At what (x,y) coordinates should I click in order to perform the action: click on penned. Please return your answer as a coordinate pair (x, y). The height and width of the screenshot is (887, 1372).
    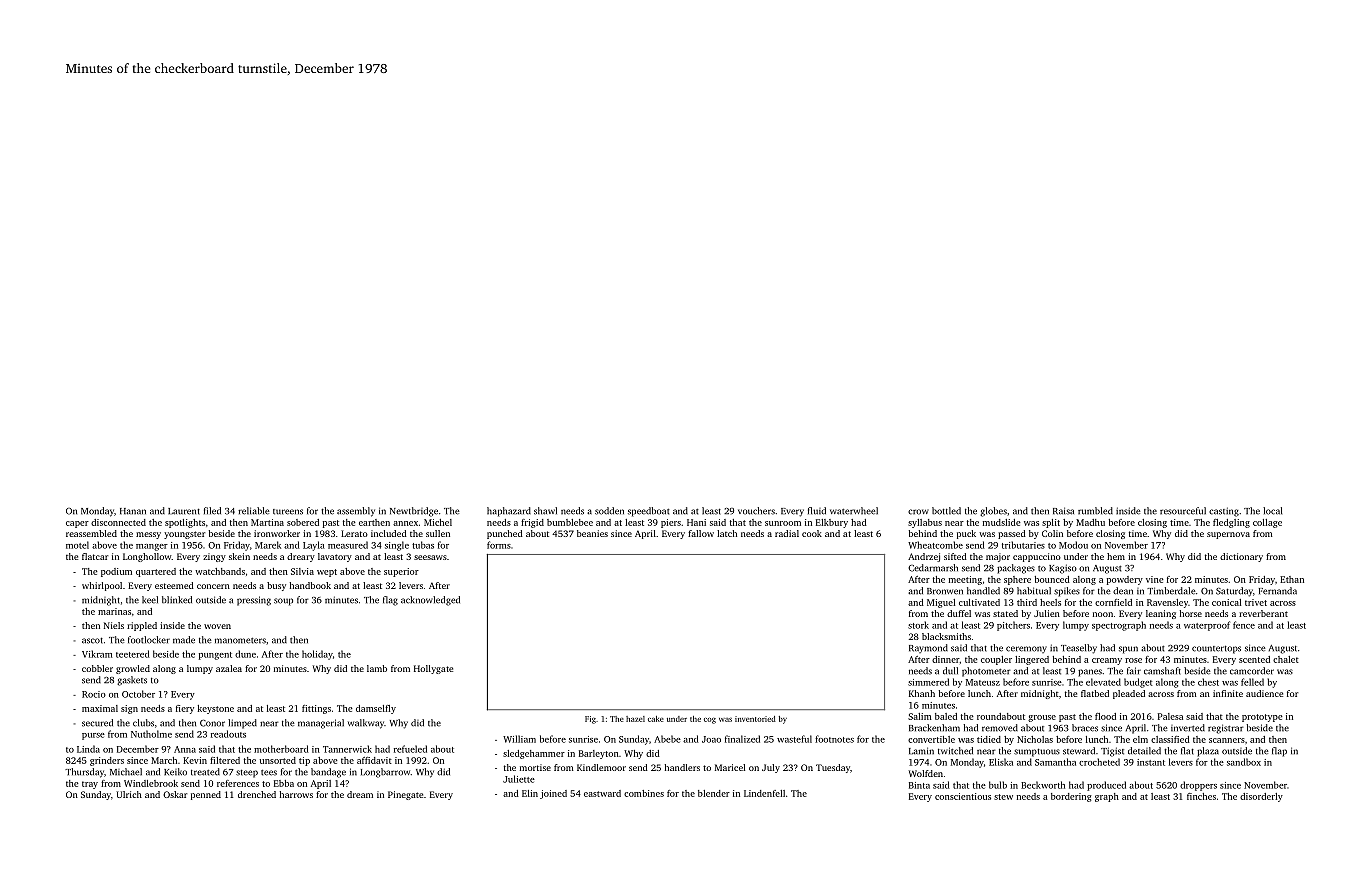
    Looking at the image, I should click on (206, 795).
